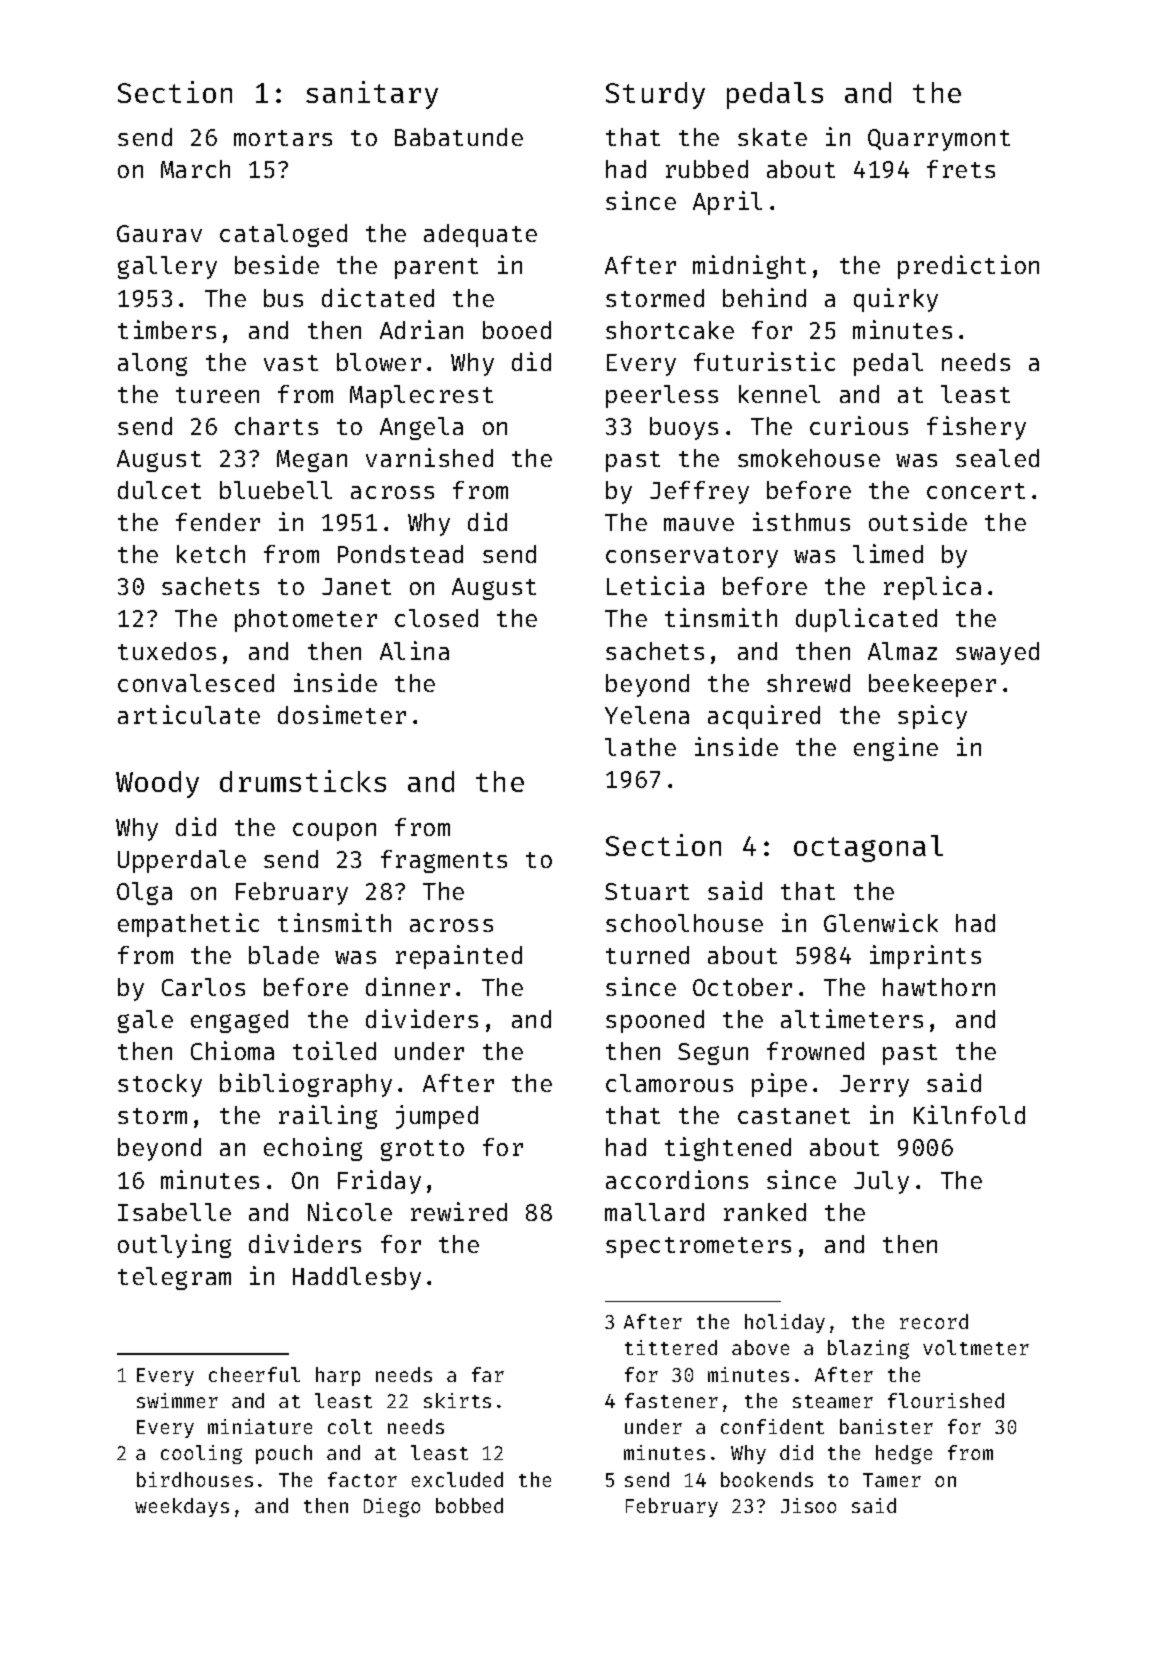 This screenshot has height=1654, width=1165. I want to click on sanitary, so click(372, 95).
